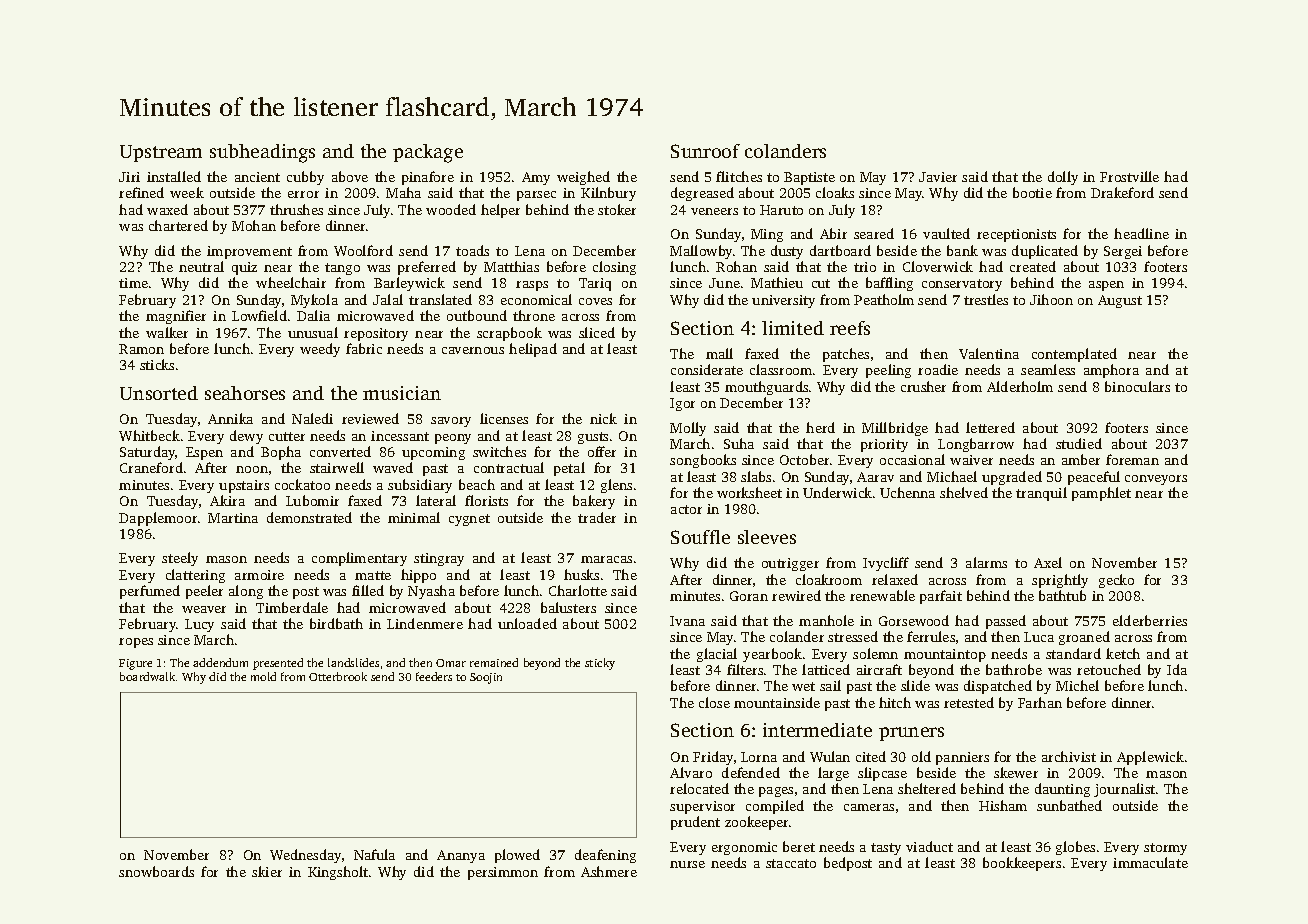 The image size is (1308, 924). I want to click on deafening, so click(605, 856).
